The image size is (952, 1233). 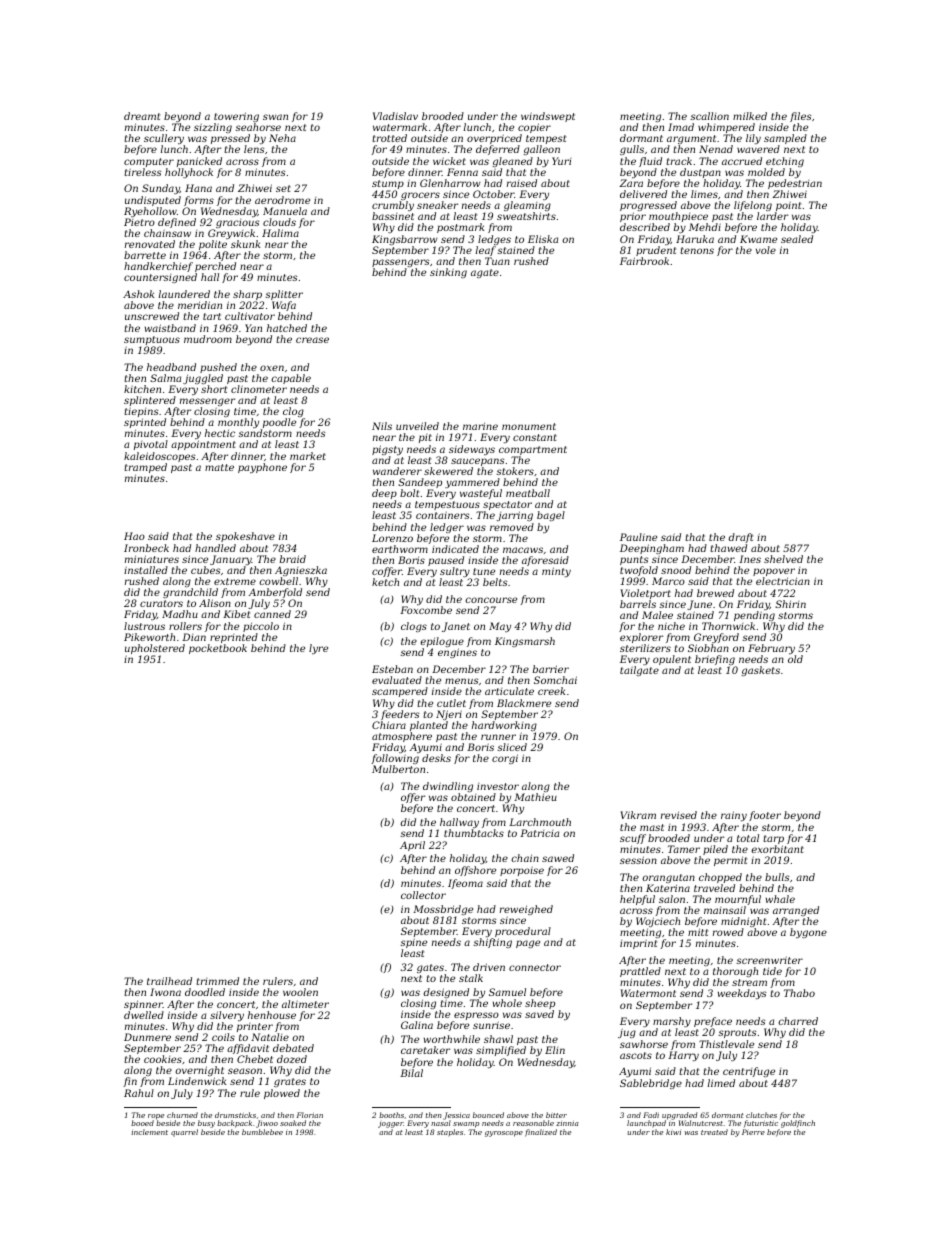 I want to click on Vladislav, so click(x=395, y=116).
